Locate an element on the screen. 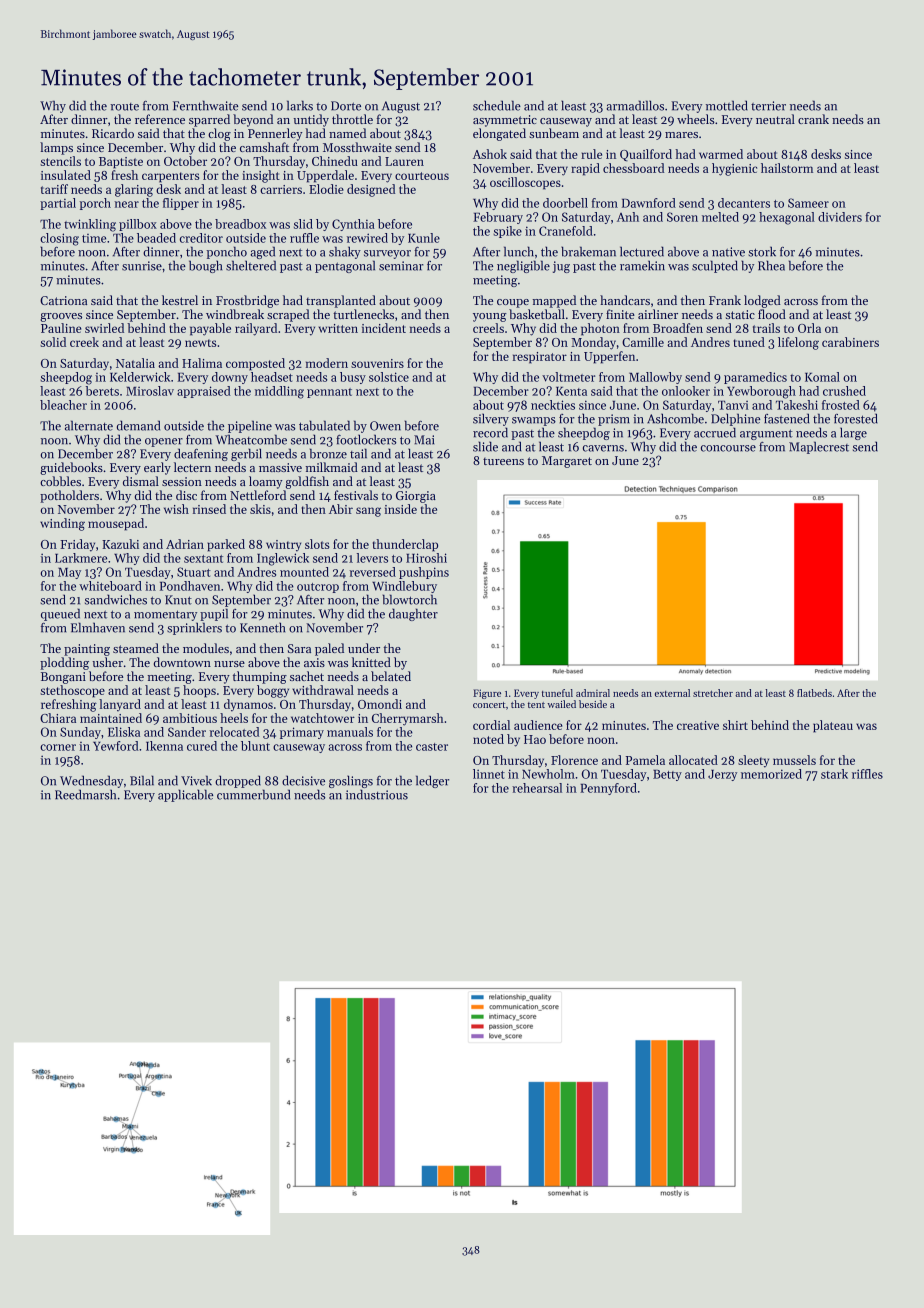 The image size is (924, 1308). corner is located at coordinates (58, 747).
